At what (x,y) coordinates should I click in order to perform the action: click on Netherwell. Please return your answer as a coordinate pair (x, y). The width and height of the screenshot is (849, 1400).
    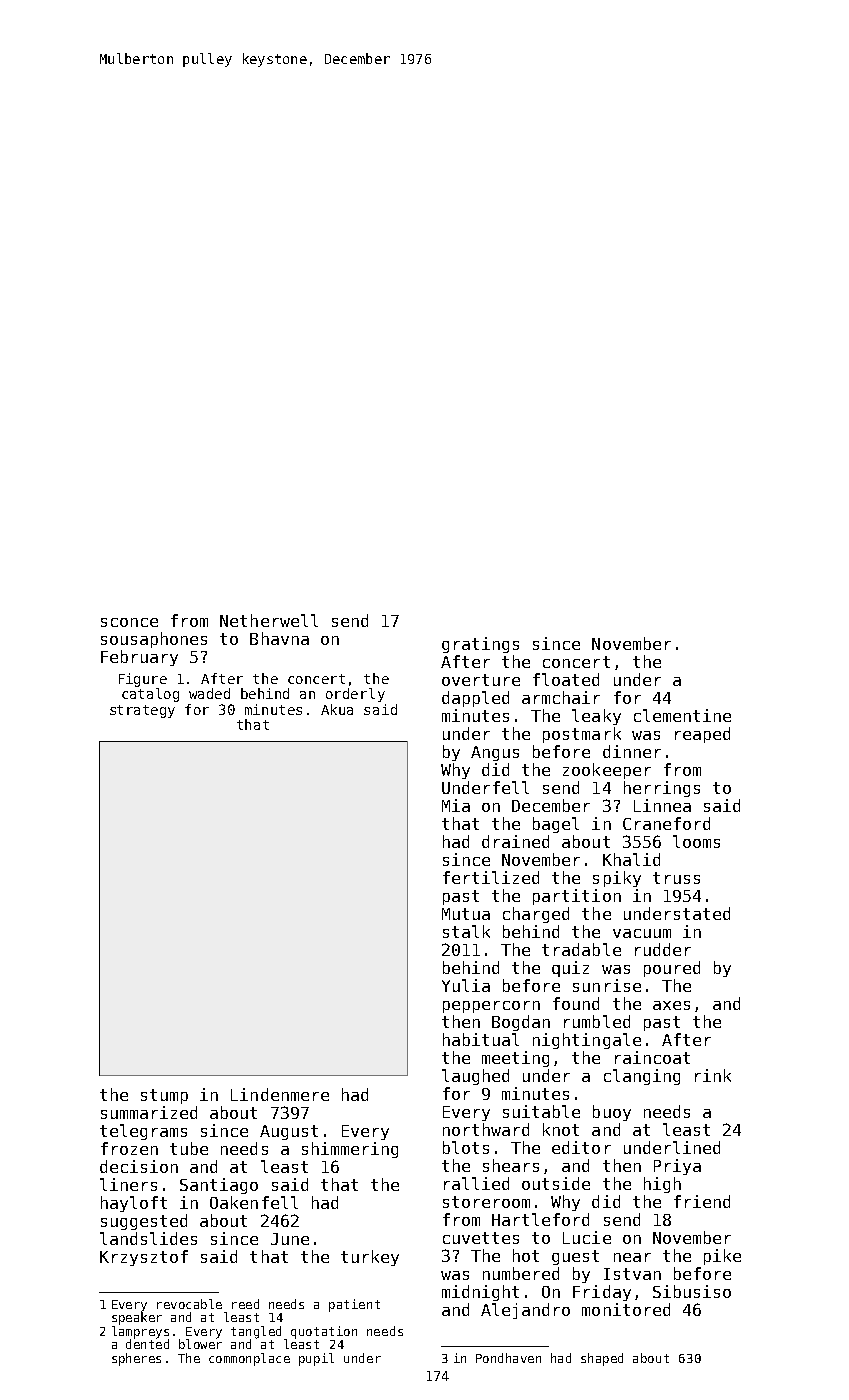
    Looking at the image, I should click on (269, 620).
